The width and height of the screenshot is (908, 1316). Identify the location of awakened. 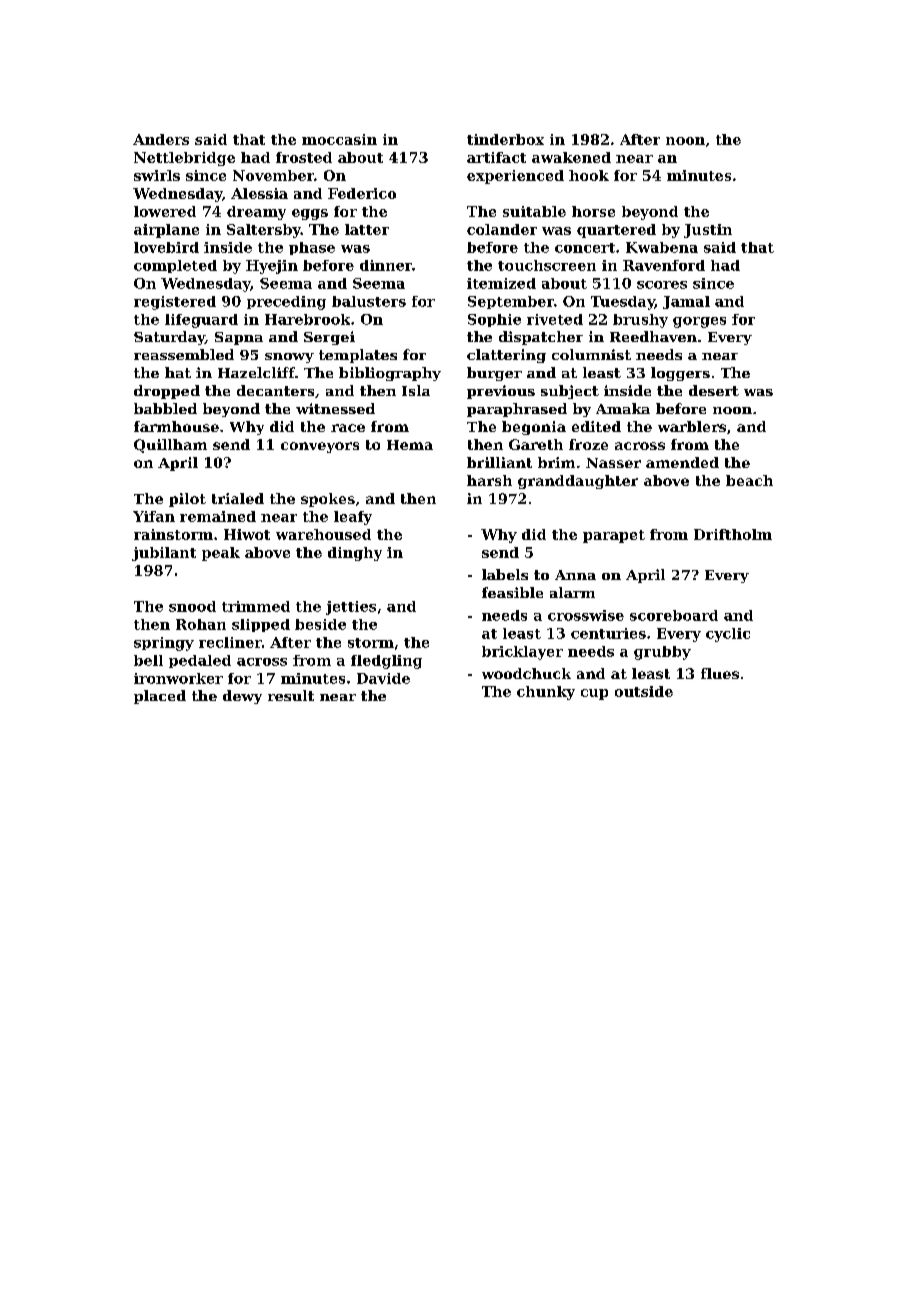
(571, 157).
